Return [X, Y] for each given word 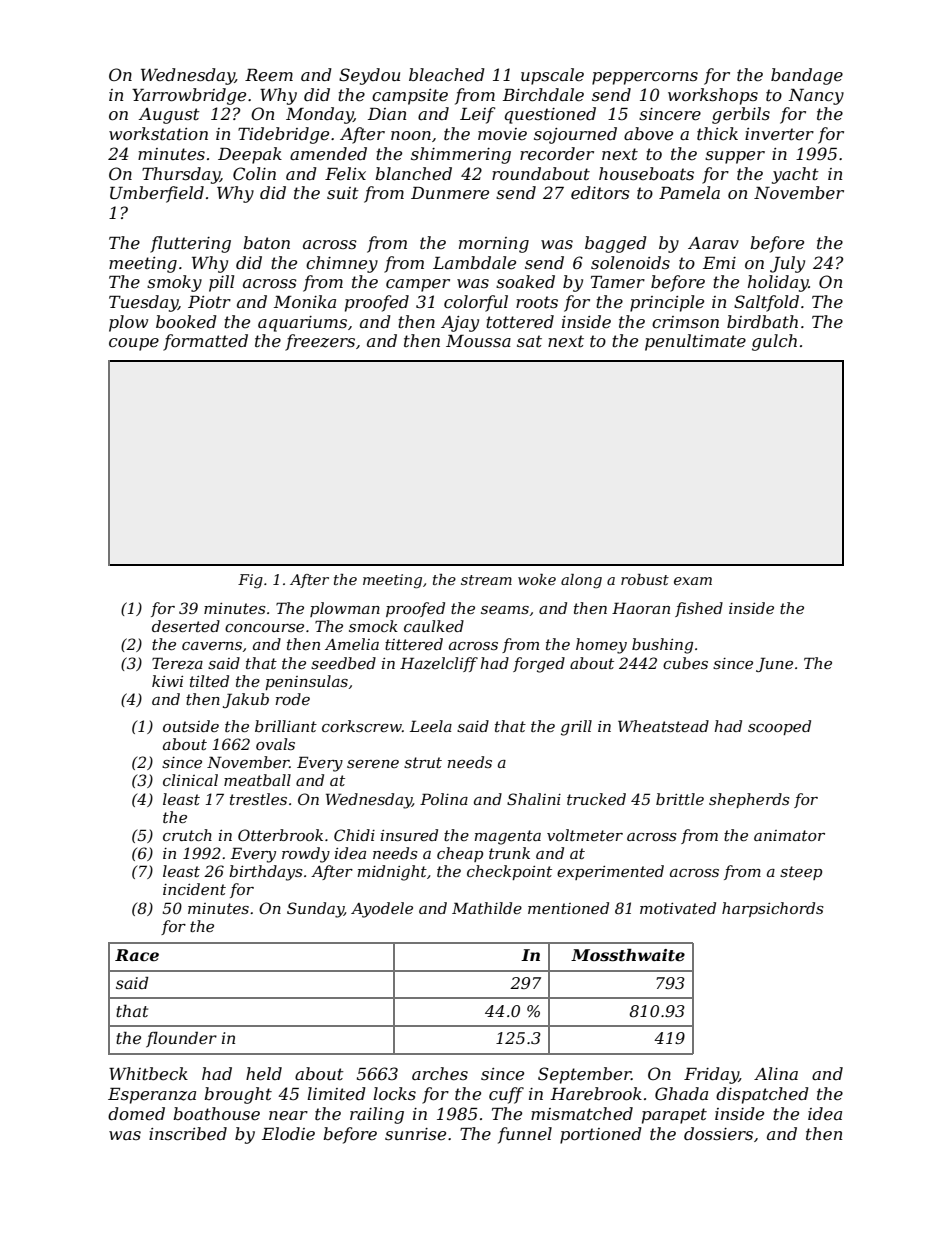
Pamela [689, 192]
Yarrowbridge [189, 96]
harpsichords [773, 909]
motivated [678, 908]
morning [494, 245]
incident [194, 889]
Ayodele [382, 910]
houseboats [646, 173]
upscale [552, 76]
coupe [134, 344]
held [264, 1073]
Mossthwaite [628, 955]
